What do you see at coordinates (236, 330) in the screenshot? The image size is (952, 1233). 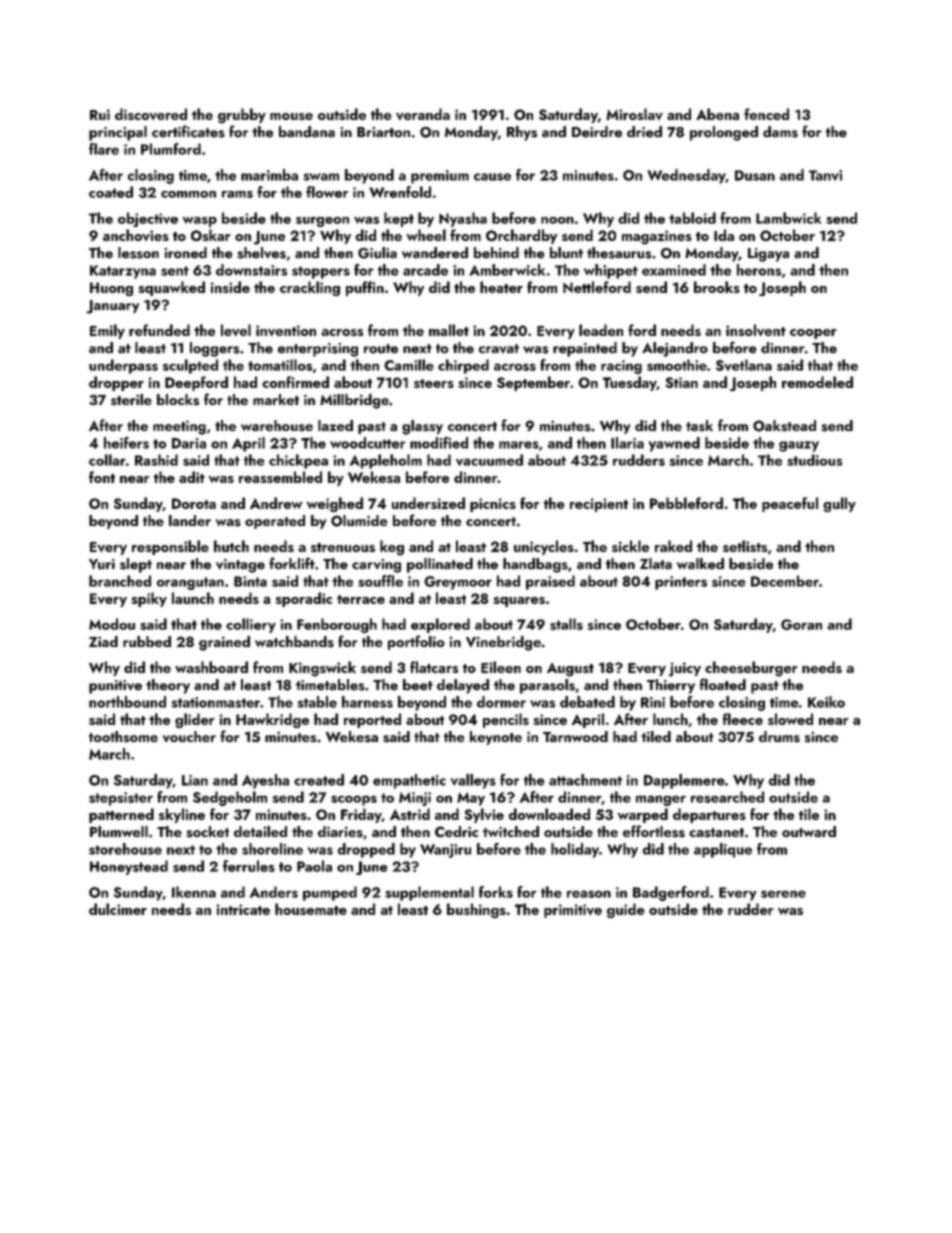 I see `level` at bounding box center [236, 330].
